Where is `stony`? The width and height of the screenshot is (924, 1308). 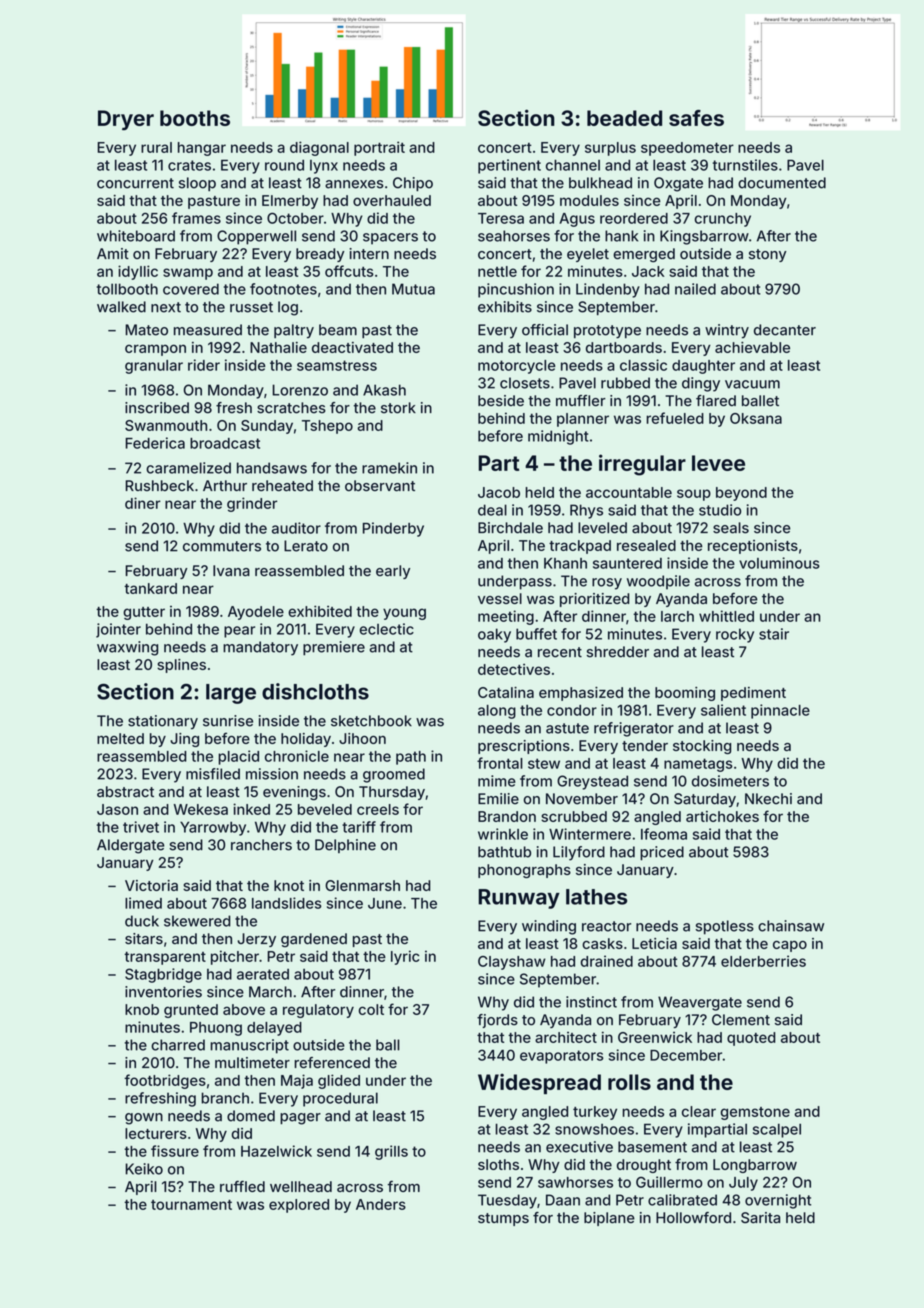 stony is located at coordinates (768, 255).
